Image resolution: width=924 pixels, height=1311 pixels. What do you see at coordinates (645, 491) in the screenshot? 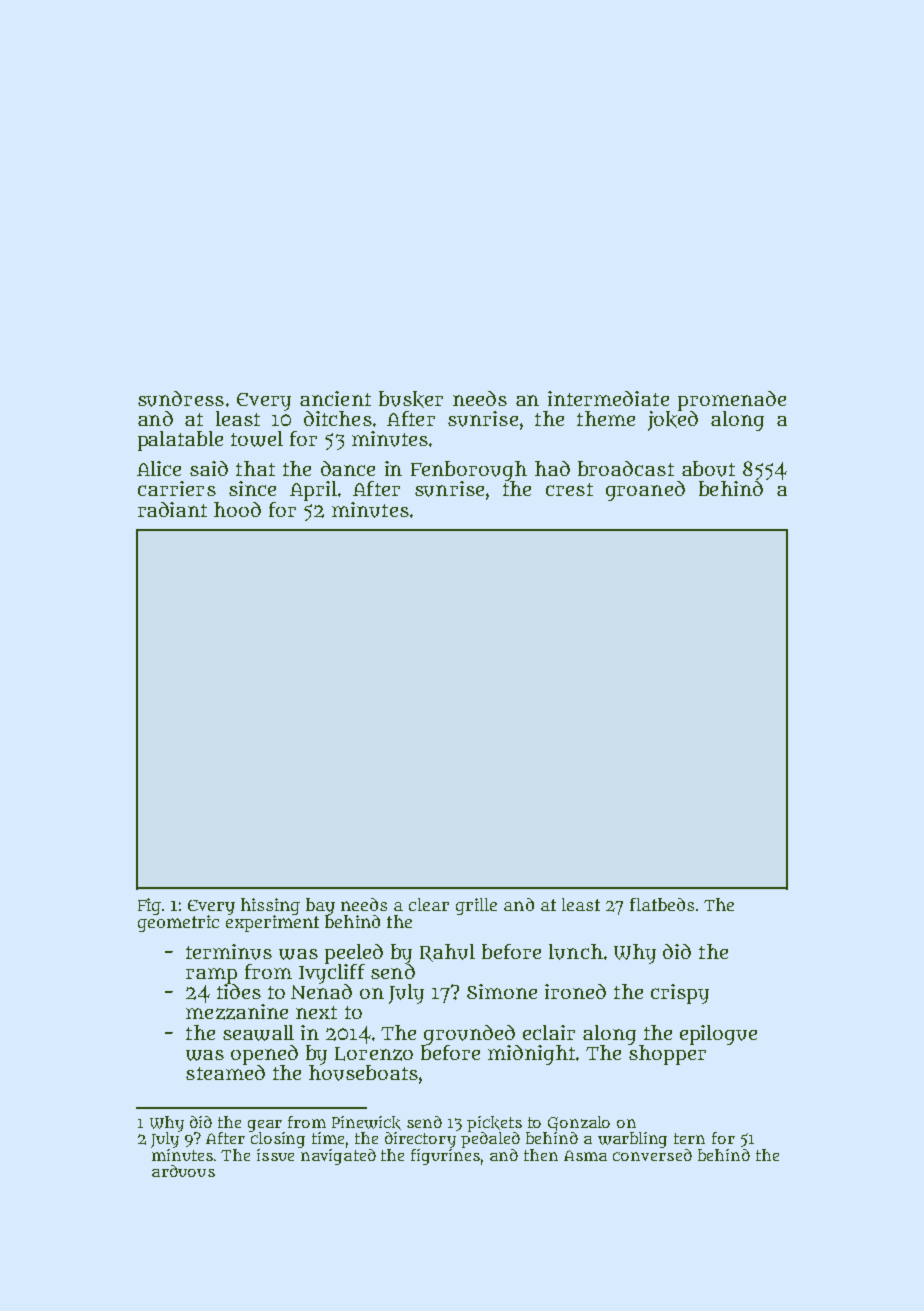
I see `groaned` at bounding box center [645, 491].
